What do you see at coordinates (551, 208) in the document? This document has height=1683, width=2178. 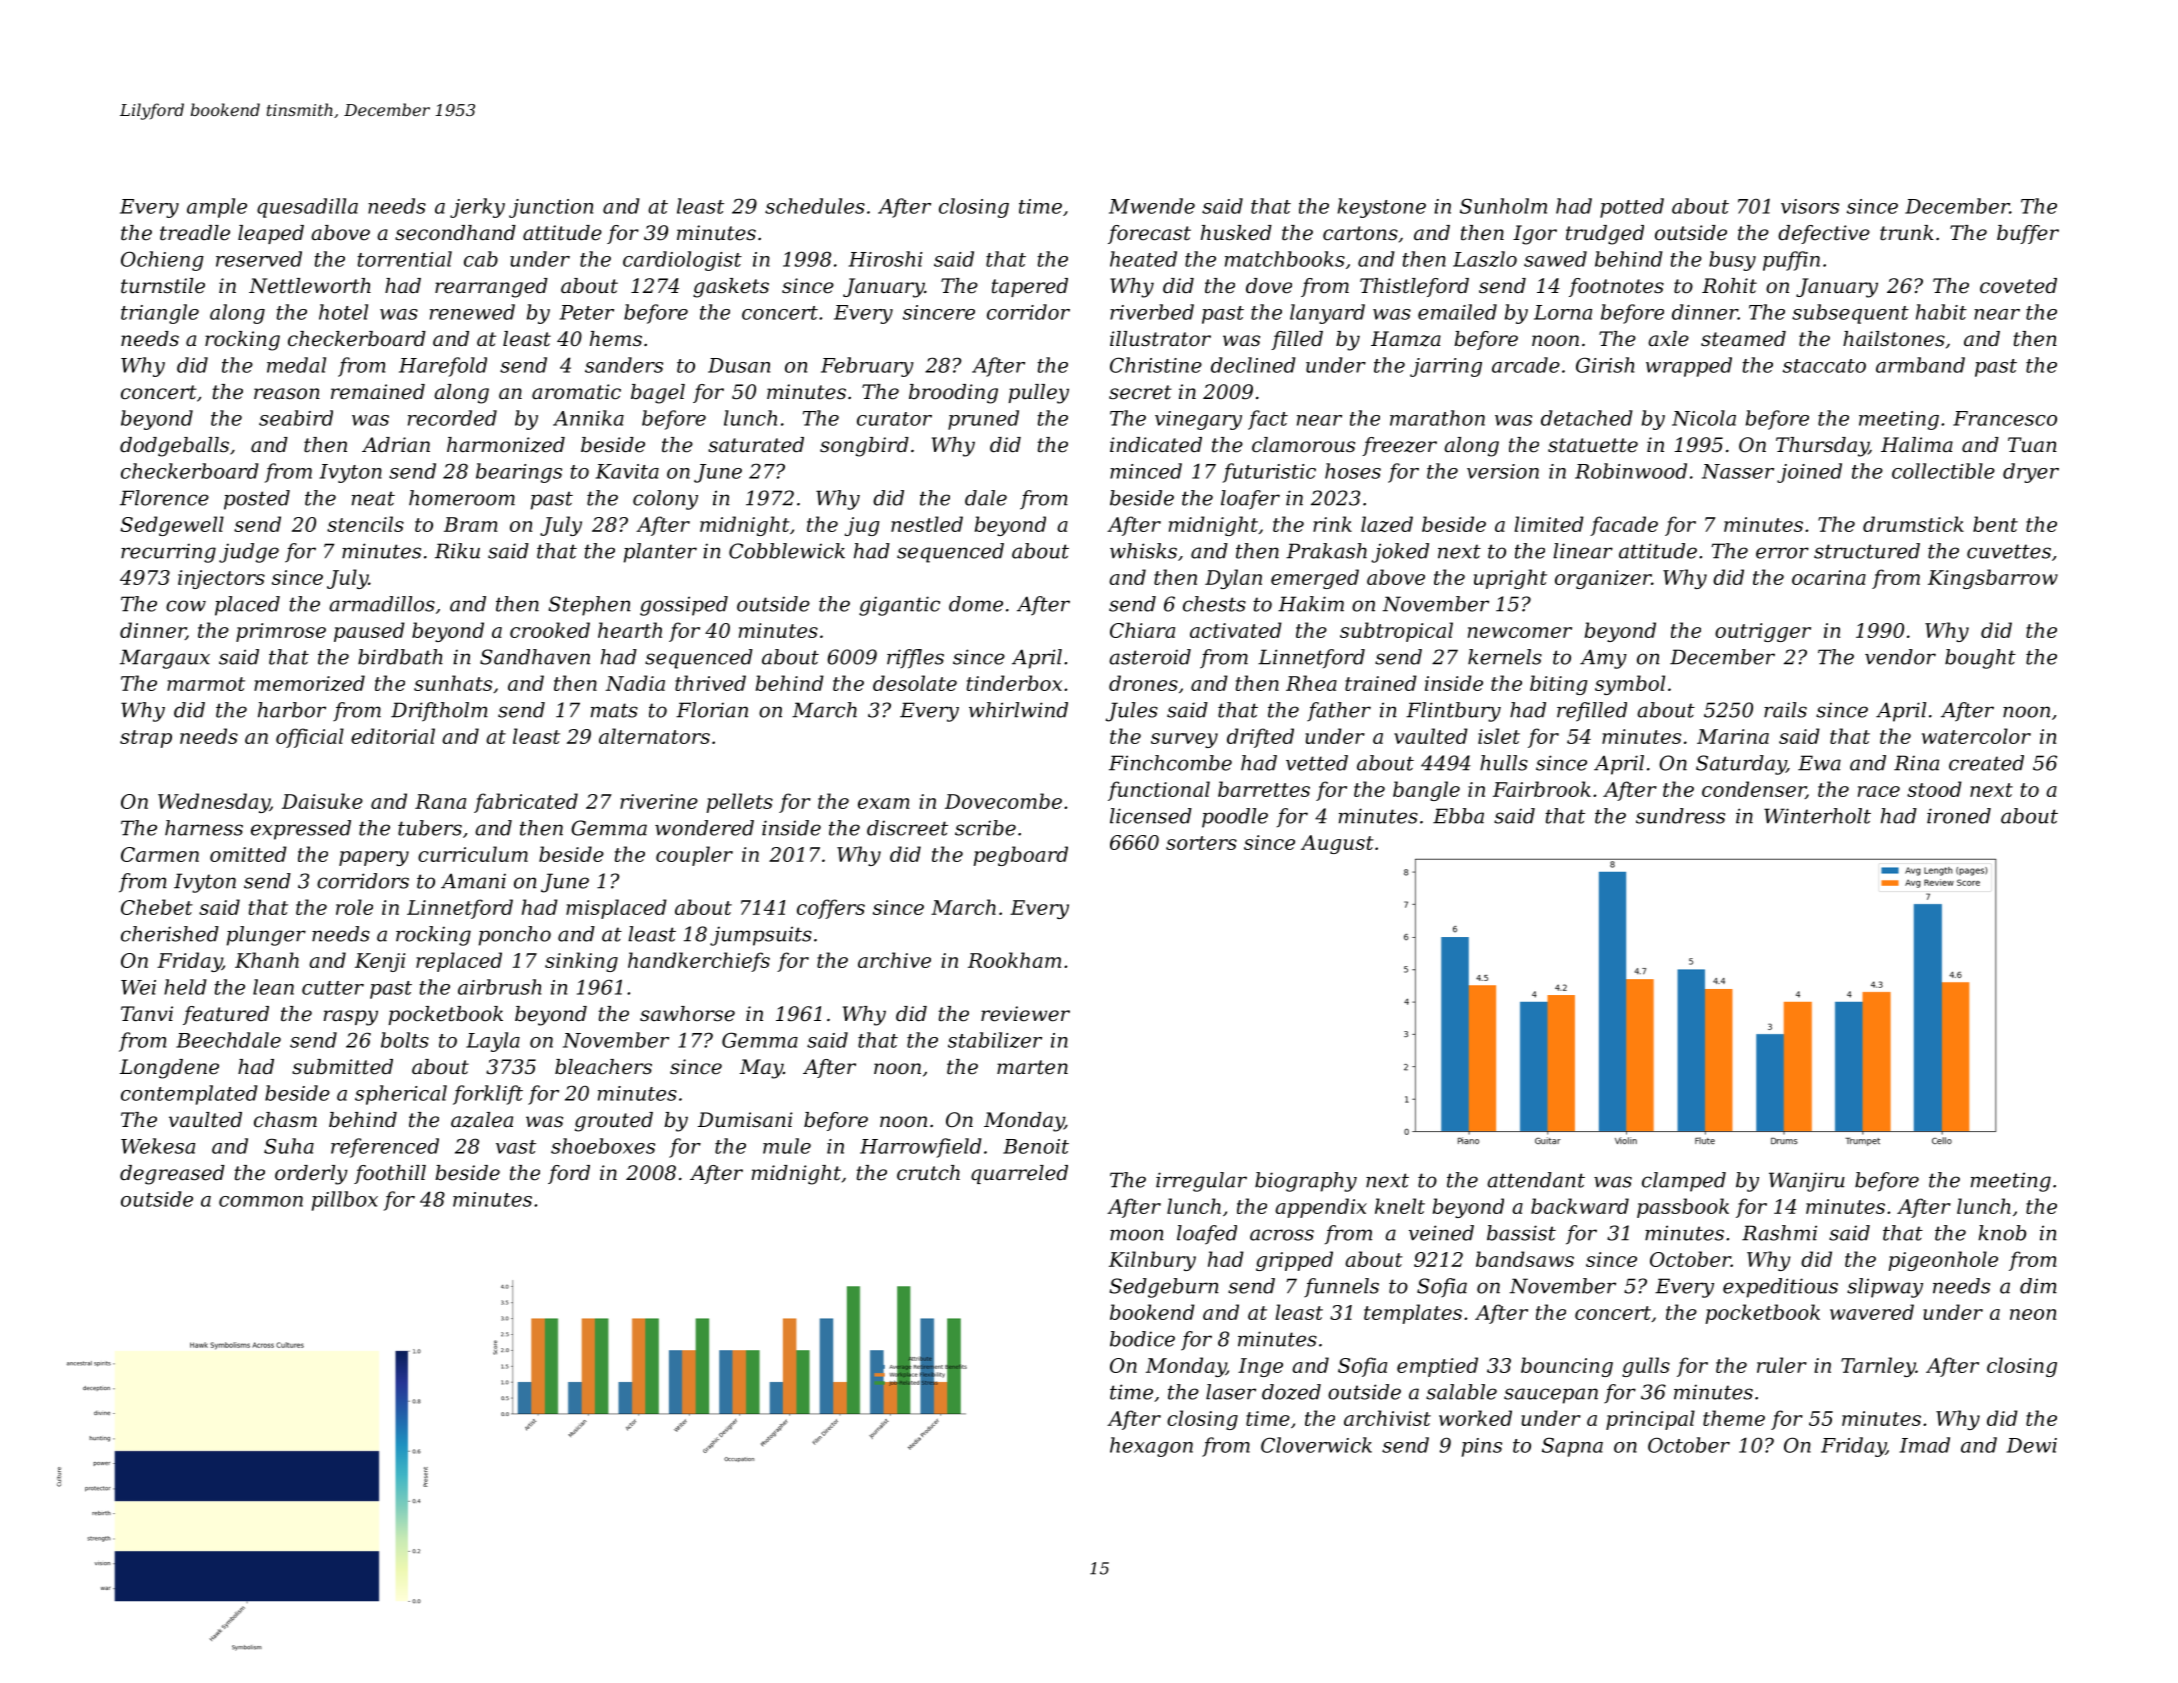 I see `junction` at bounding box center [551, 208].
